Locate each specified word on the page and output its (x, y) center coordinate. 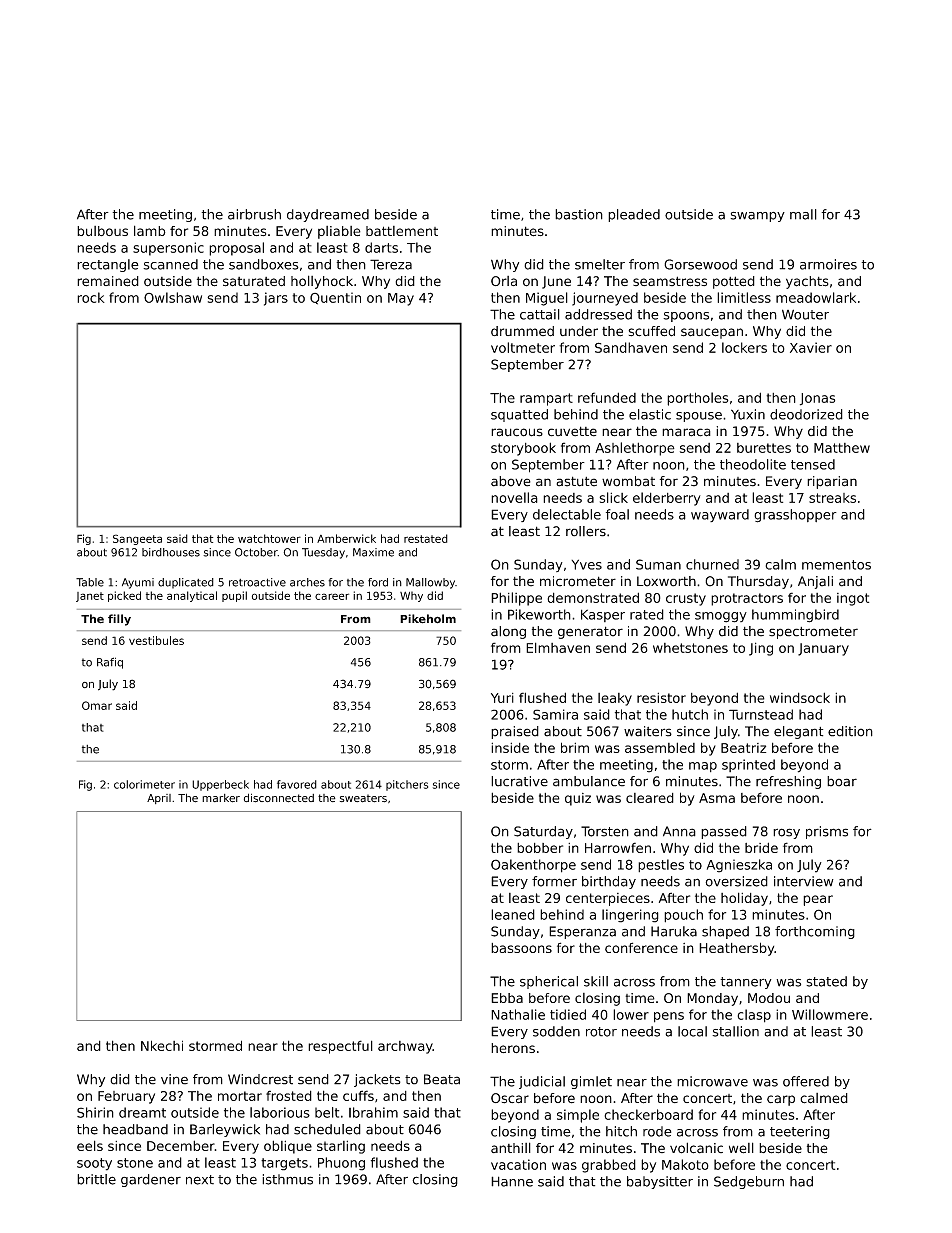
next (200, 1180)
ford (378, 582)
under (579, 331)
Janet (90, 597)
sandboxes (264, 264)
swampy (757, 217)
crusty (686, 599)
